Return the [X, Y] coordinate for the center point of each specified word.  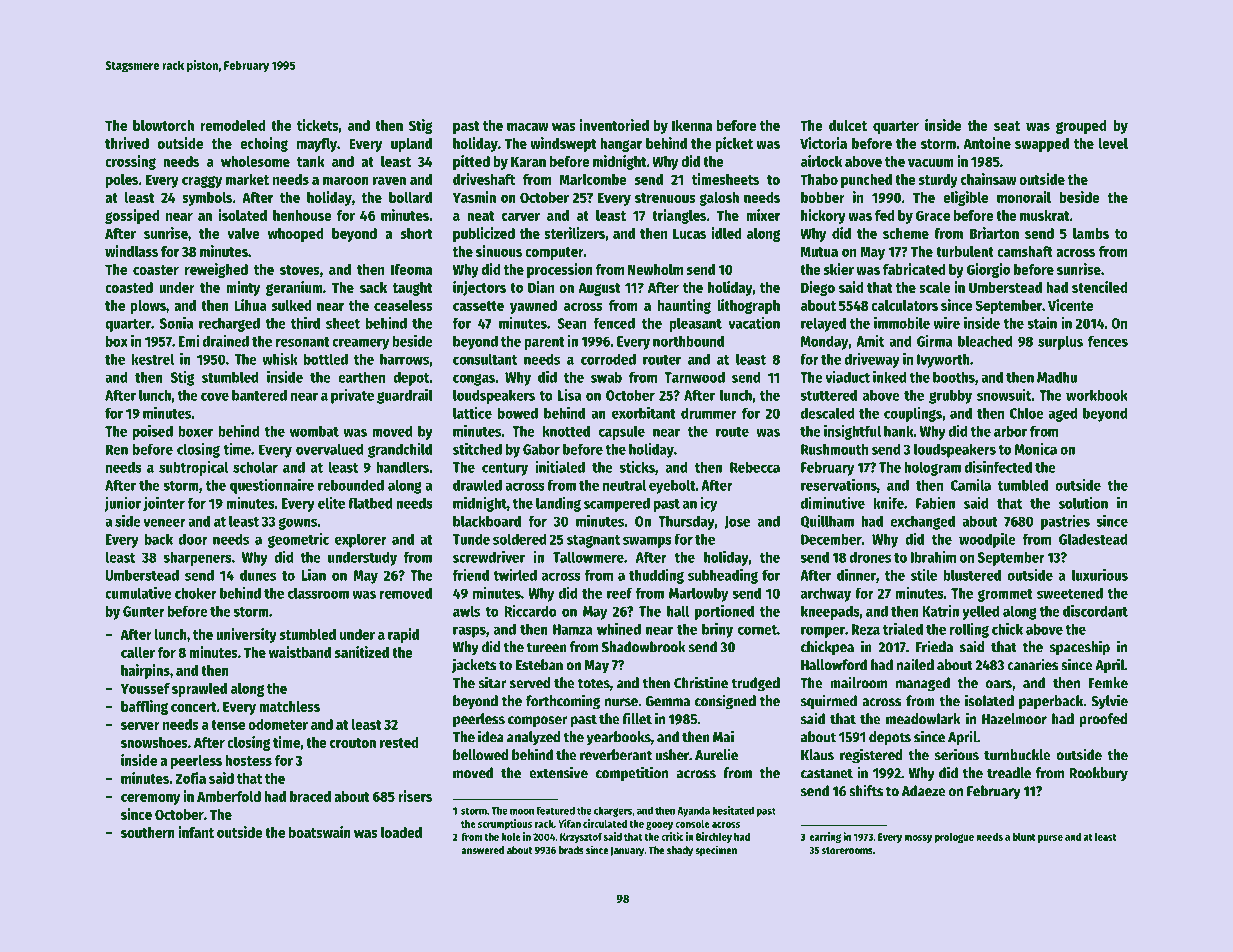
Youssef [145, 688]
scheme [906, 233]
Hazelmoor [1014, 719]
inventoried [614, 125]
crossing [130, 162]
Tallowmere [588, 557]
